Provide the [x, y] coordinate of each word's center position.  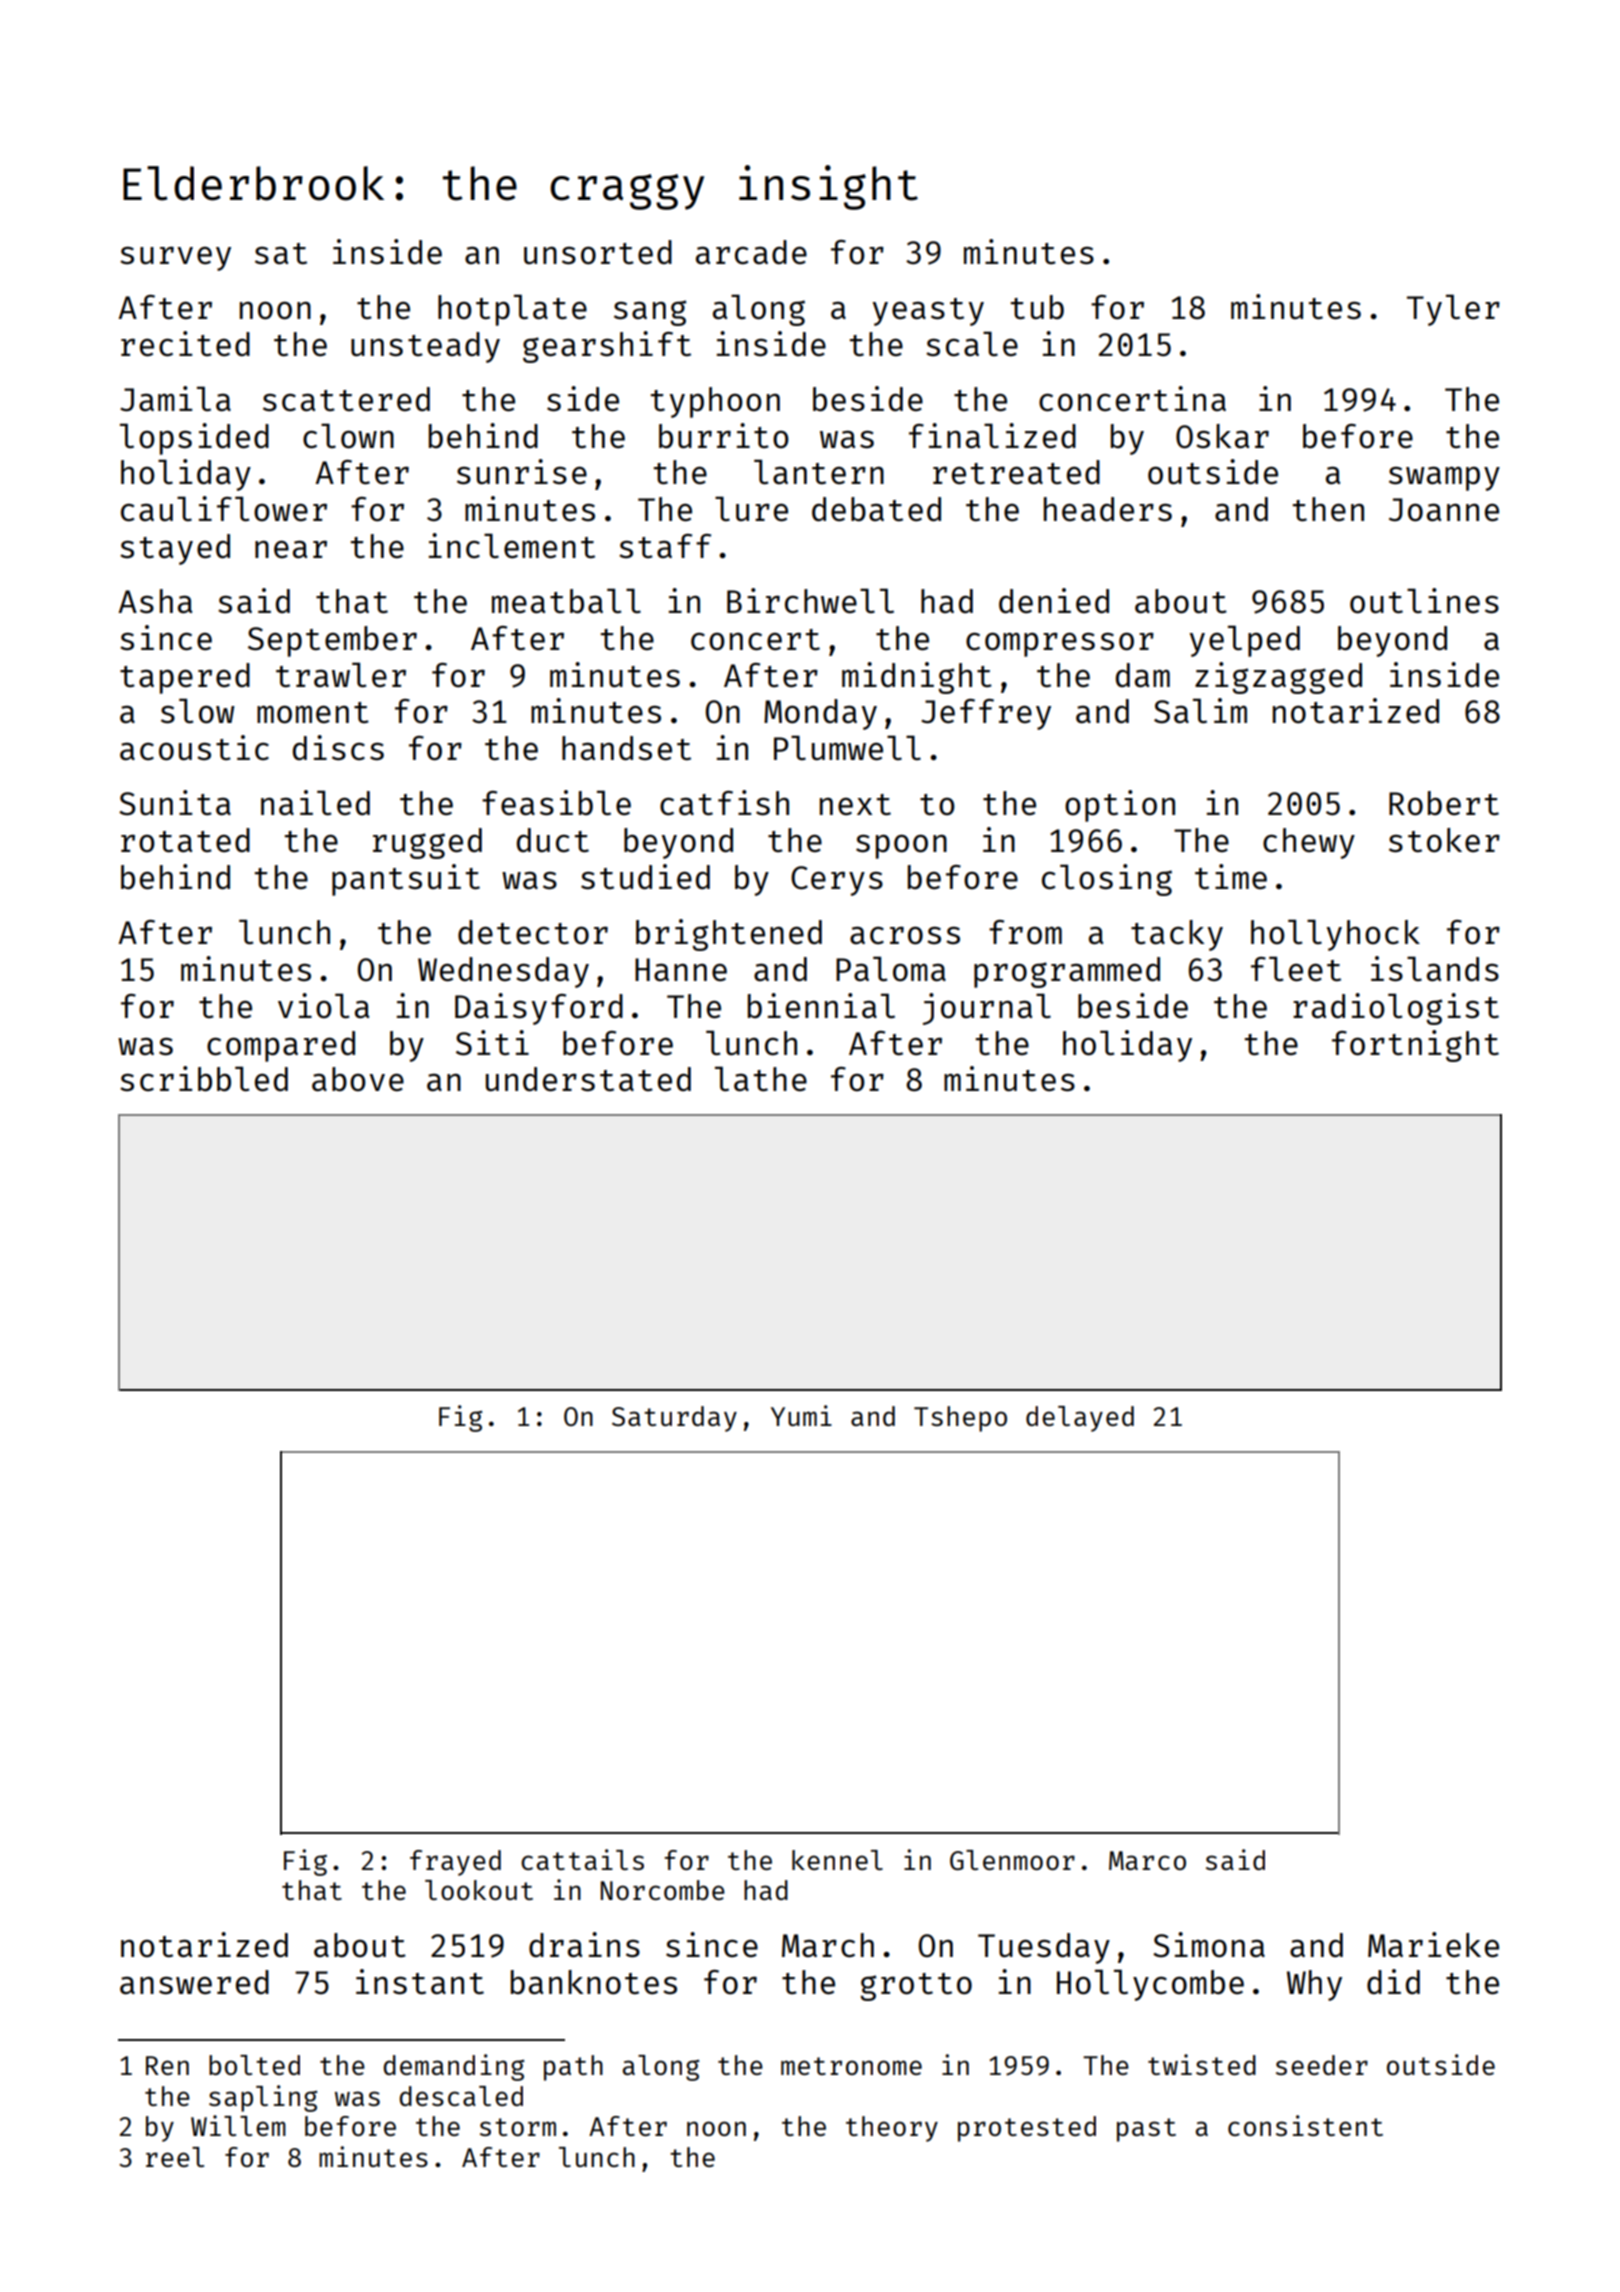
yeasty [928, 312]
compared [281, 1046]
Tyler [1453, 310]
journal [987, 1009]
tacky [1177, 935]
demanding [454, 2067]
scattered [346, 399]
